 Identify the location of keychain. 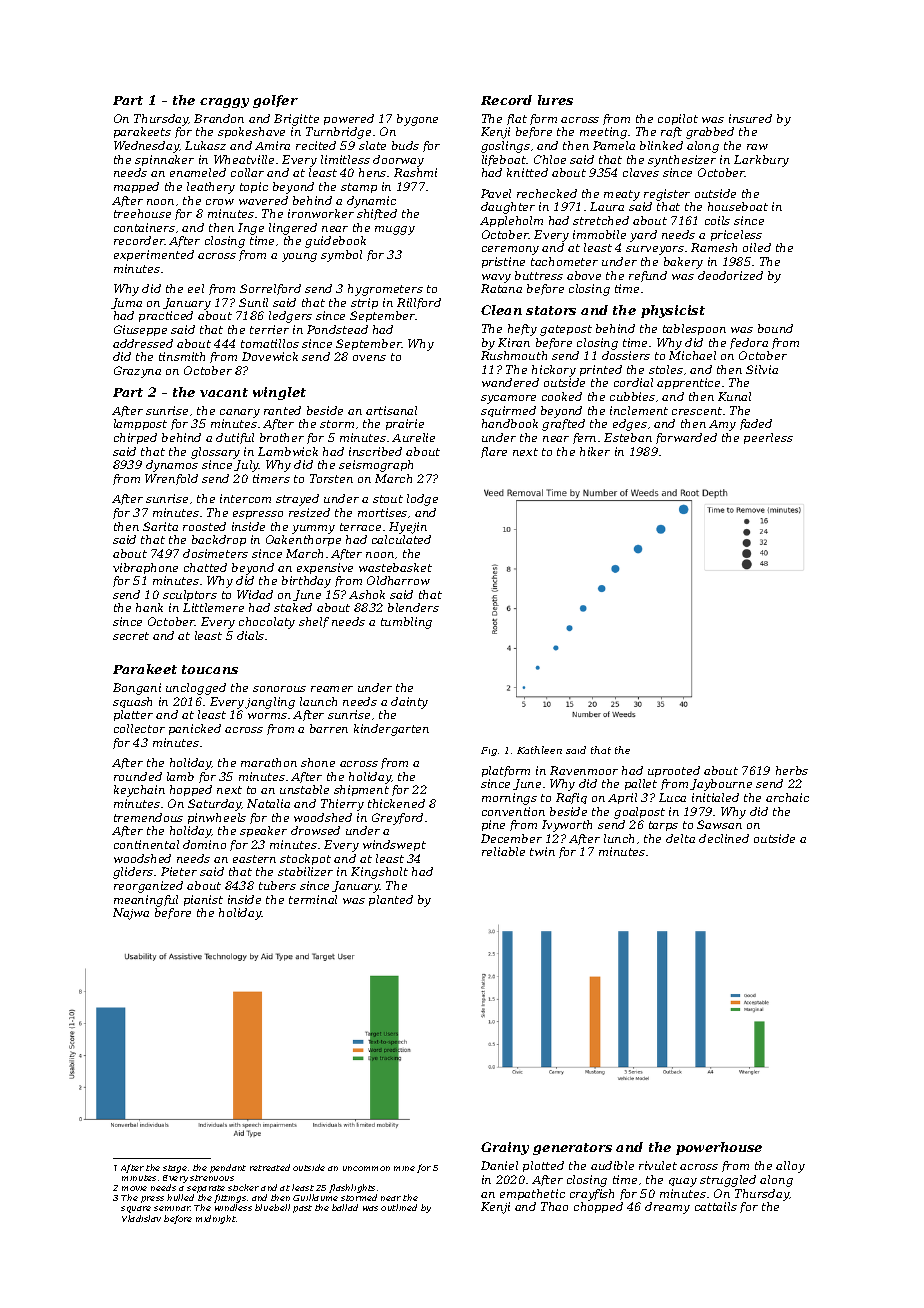
(139, 791).
